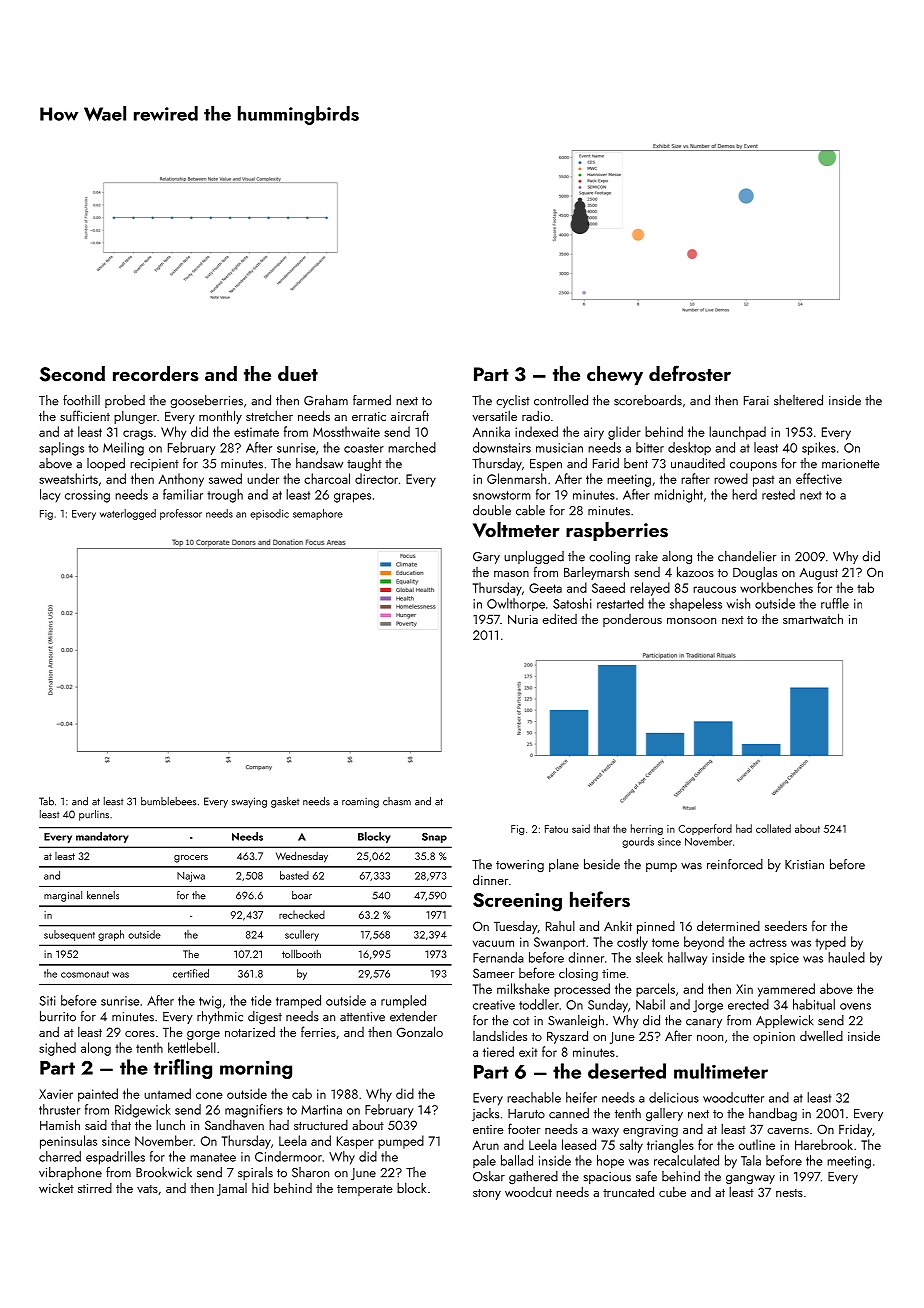 The image size is (924, 1308). What do you see at coordinates (191, 877) in the document?
I see `Najwa` at bounding box center [191, 877].
